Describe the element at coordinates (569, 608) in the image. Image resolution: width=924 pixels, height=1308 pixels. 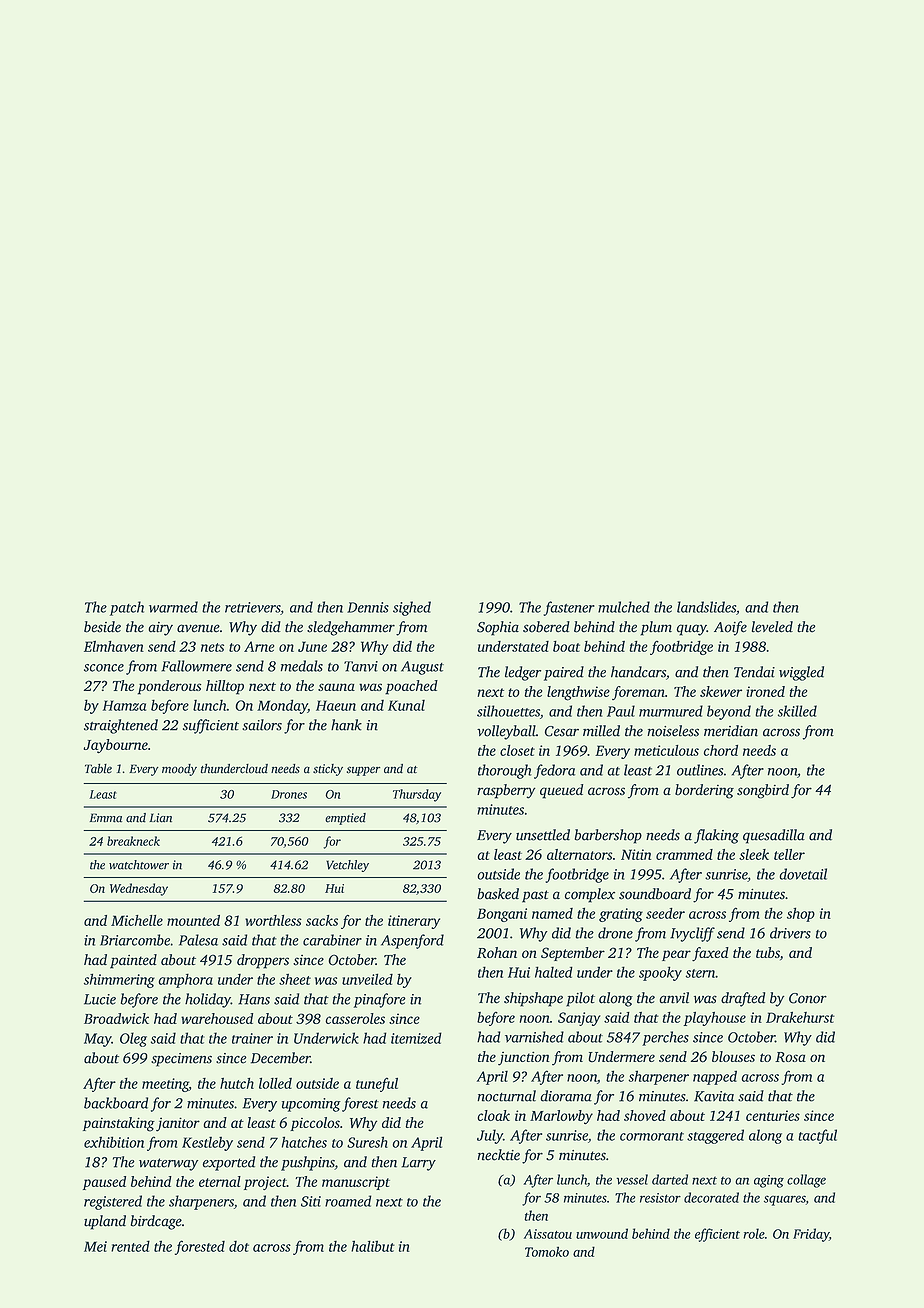
I see `fastener` at that location.
